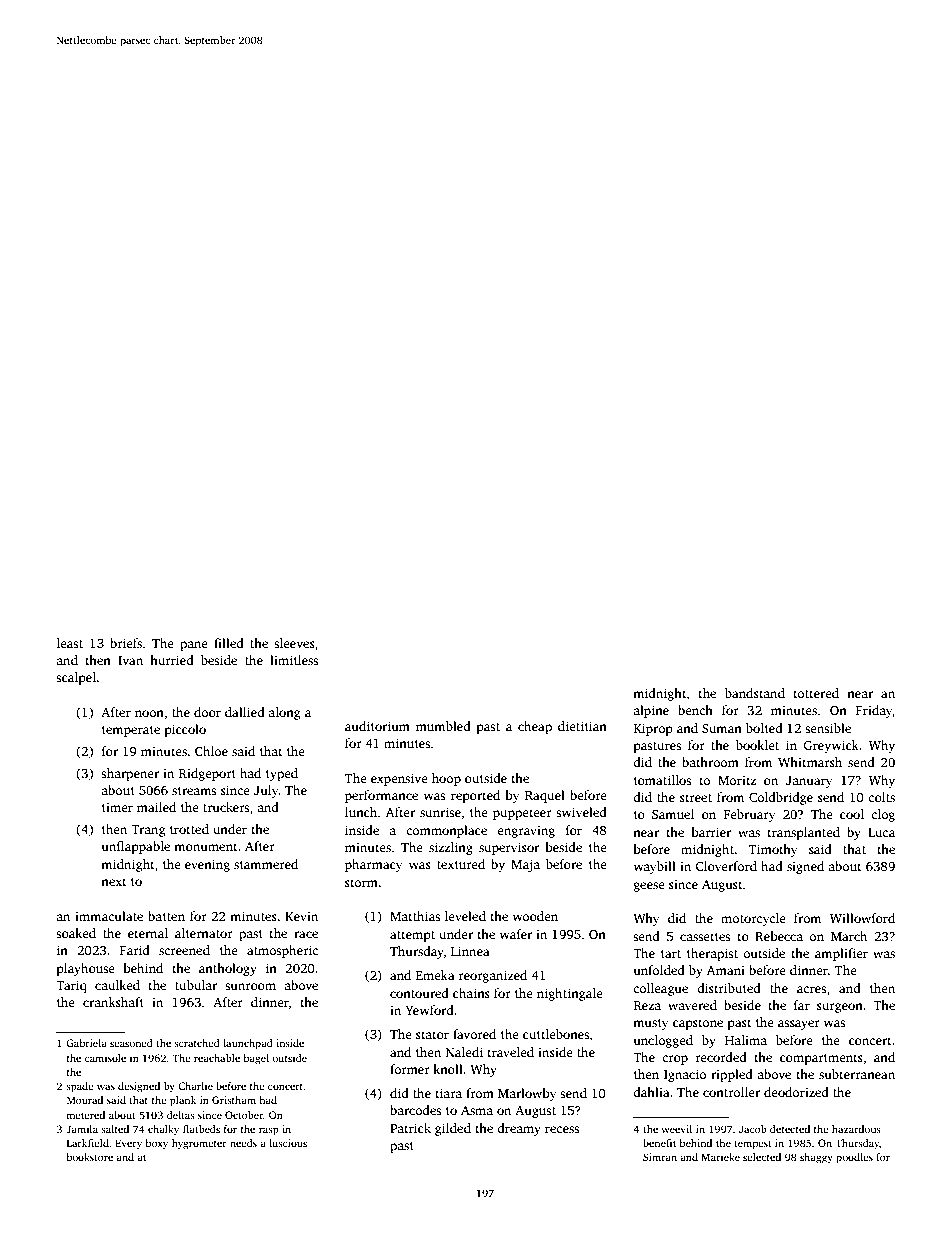 The image size is (952, 1233). What do you see at coordinates (753, 919) in the screenshot?
I see `motorcycle` at bounding box center [753, 919].
